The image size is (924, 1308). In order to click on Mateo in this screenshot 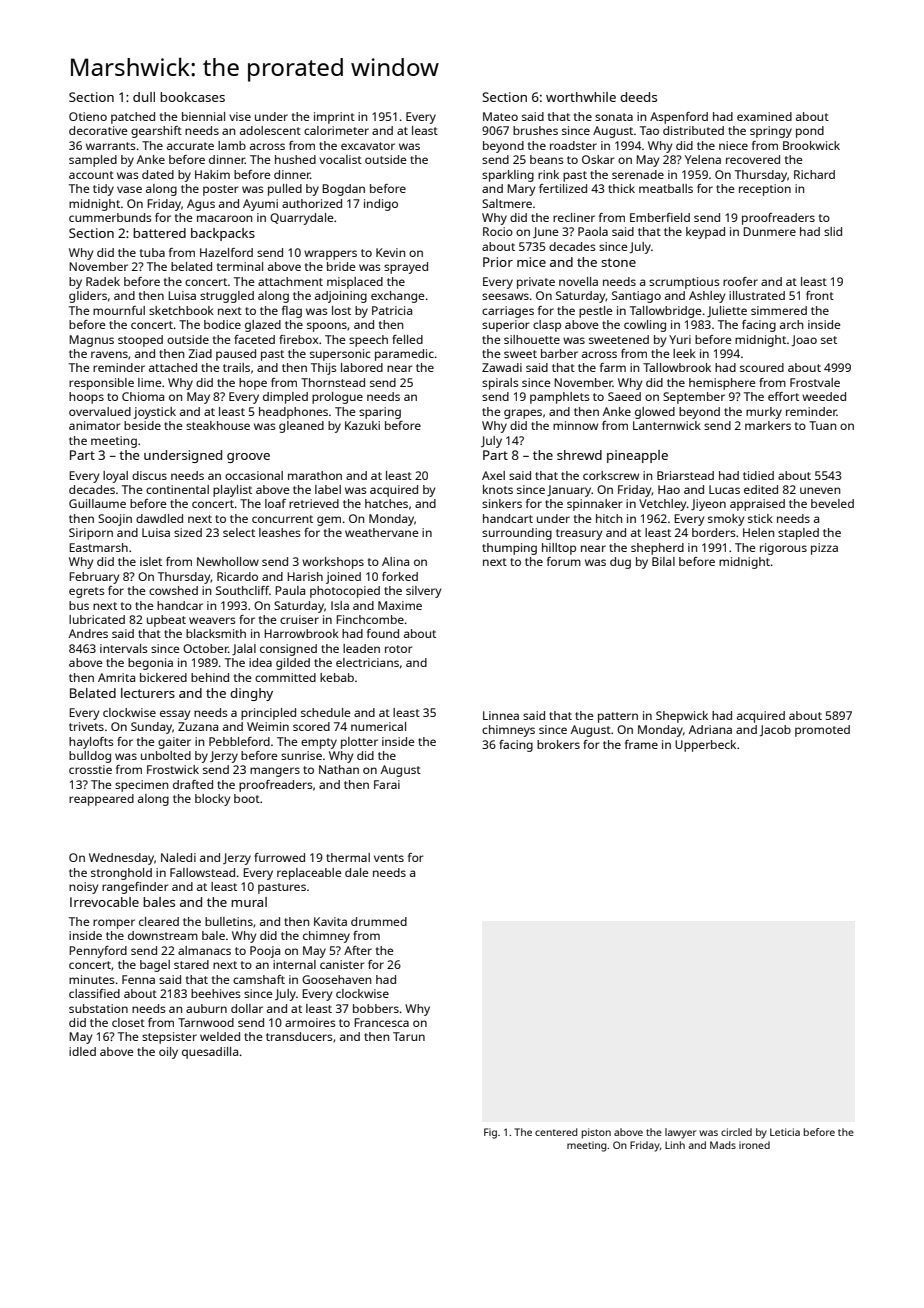, I will do `click(500, 116)`.
